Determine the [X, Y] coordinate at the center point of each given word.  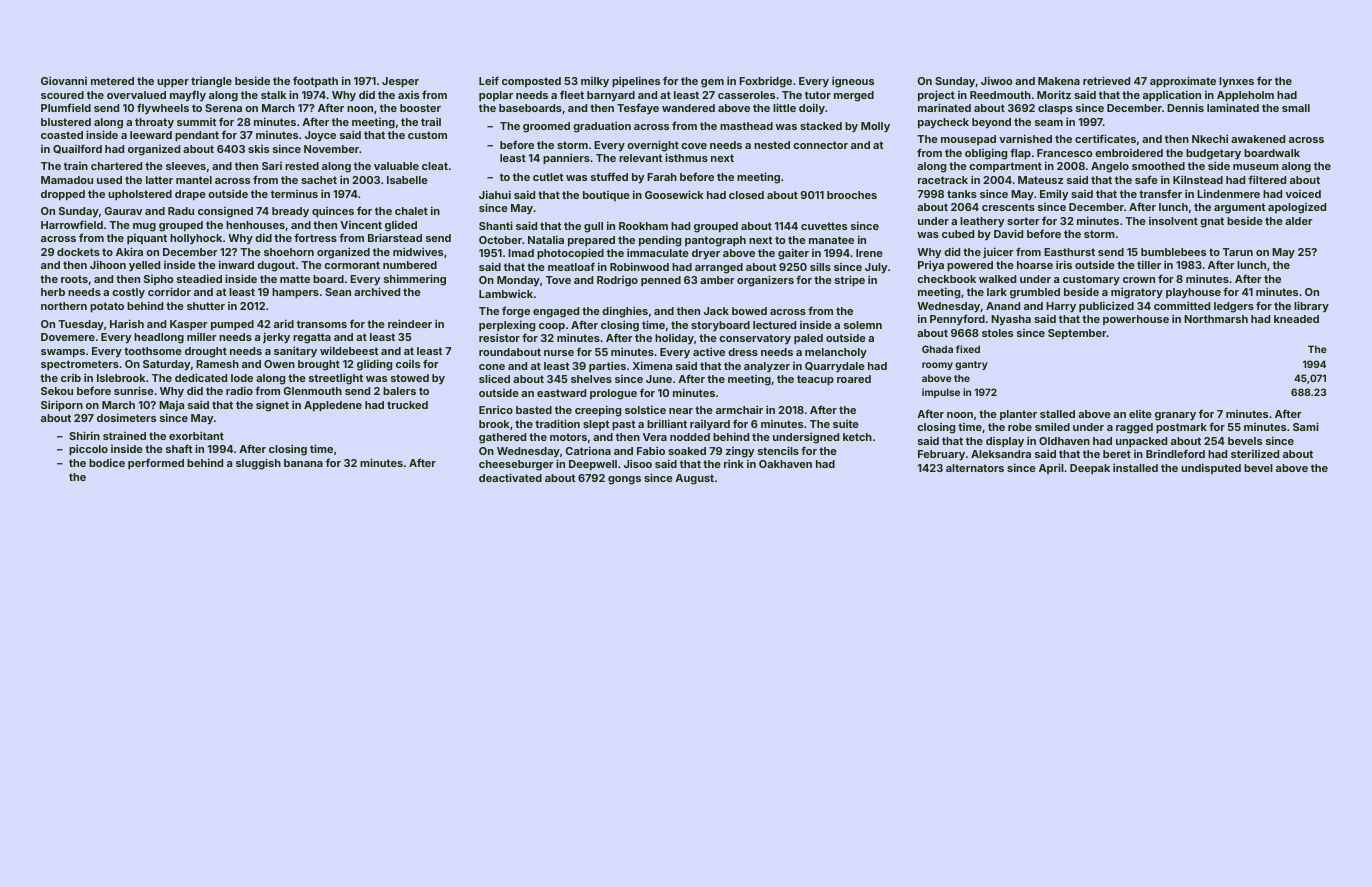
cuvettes [824, 226]
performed [156, 463]
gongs [624, 480]
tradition [557, 423]
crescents [1008, 207]
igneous [853, 82]
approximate [1183, 81]
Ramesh [217, 364]
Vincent [361, 225]
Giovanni [64, 80]
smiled [1052, 426]
